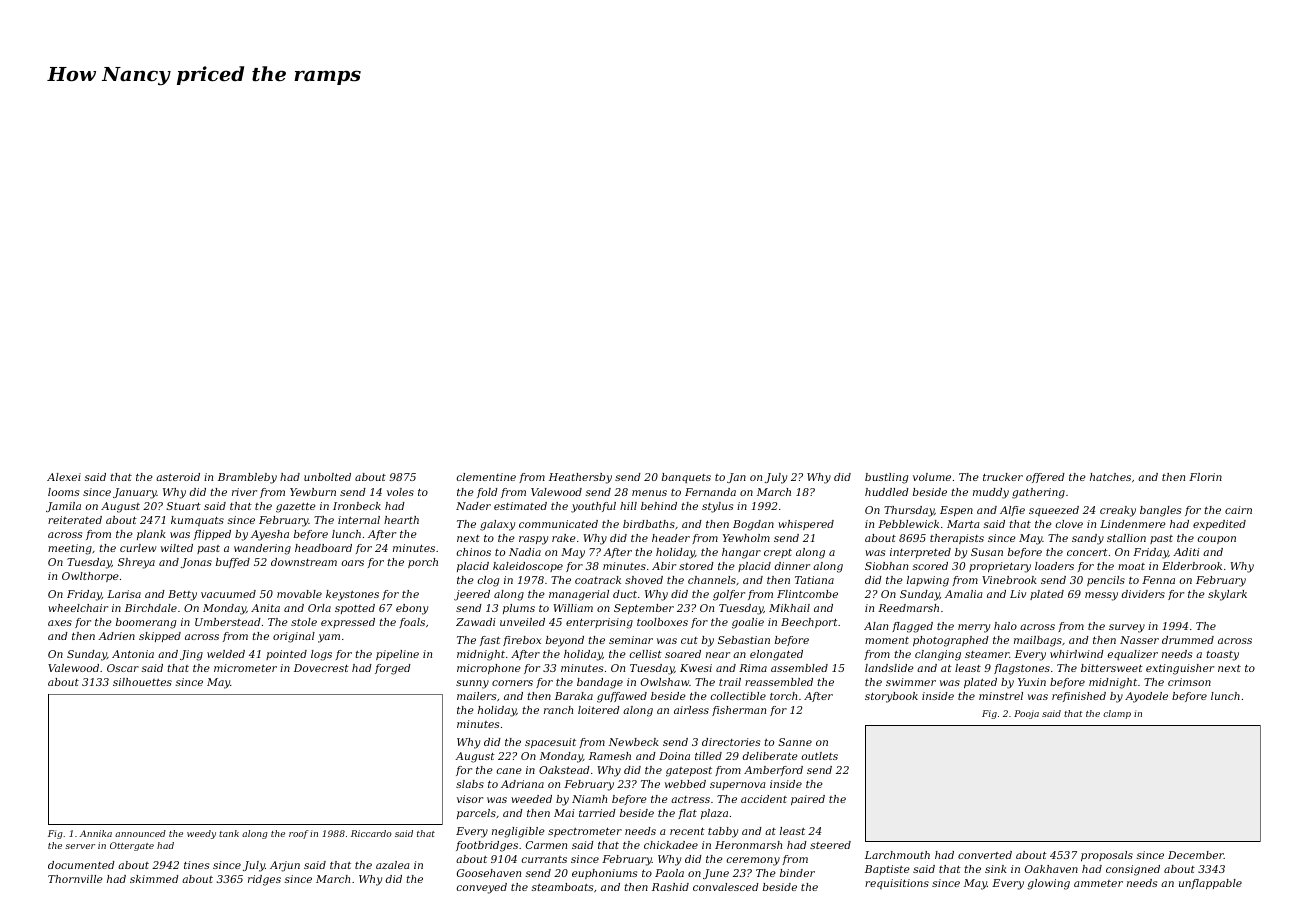 Image resolution: width=1308 pixels, height=924 pixels. What do you see at coordinates (392, 865) in the screenshot?
I see `azalea` at bounding box center [392, 865].
